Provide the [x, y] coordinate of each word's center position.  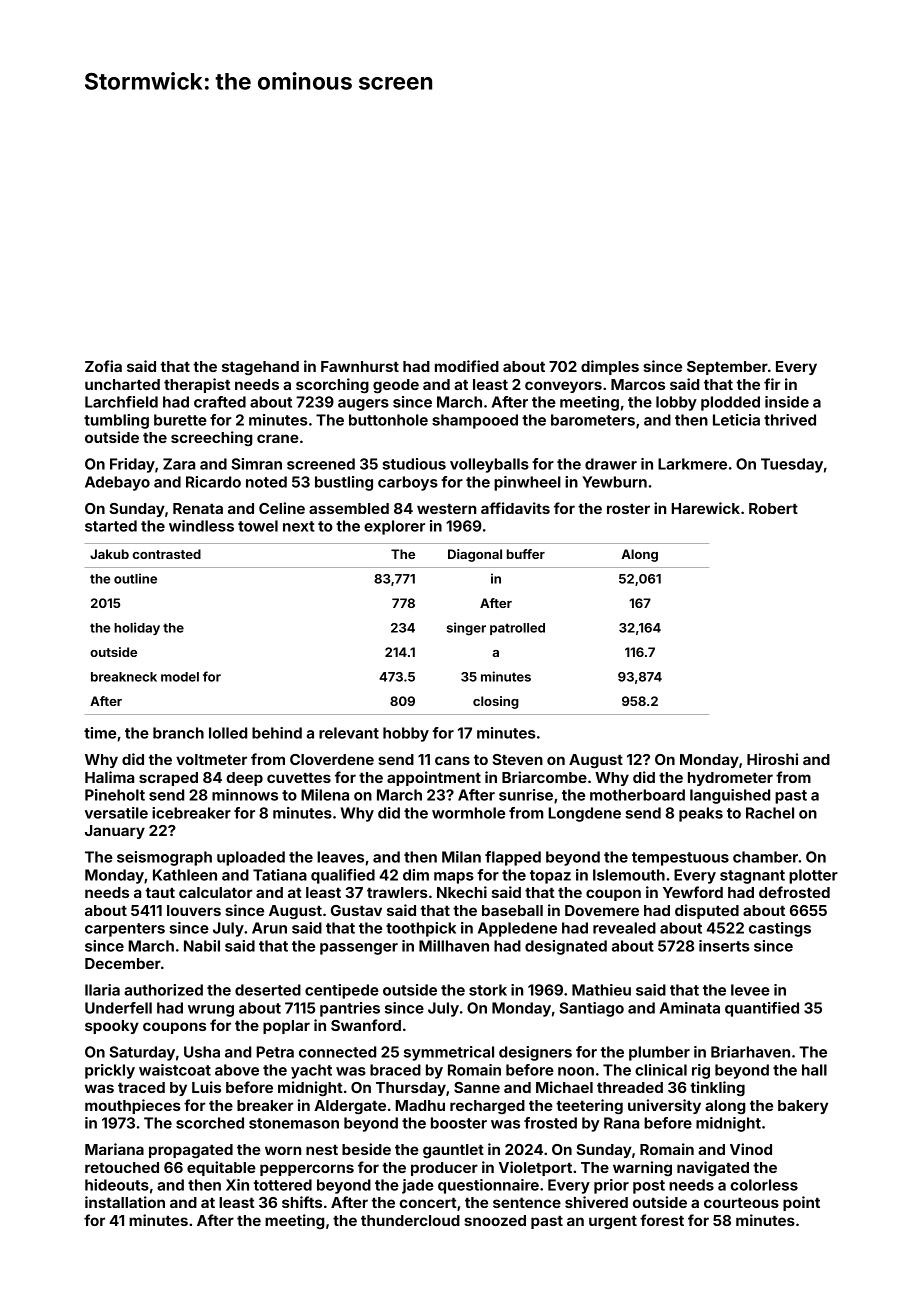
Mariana [114, 1149]
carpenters [125, 930]
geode [396, 386]
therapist [197, 385]
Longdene [584, 814]
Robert [773, 508]
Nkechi [462, 892]
